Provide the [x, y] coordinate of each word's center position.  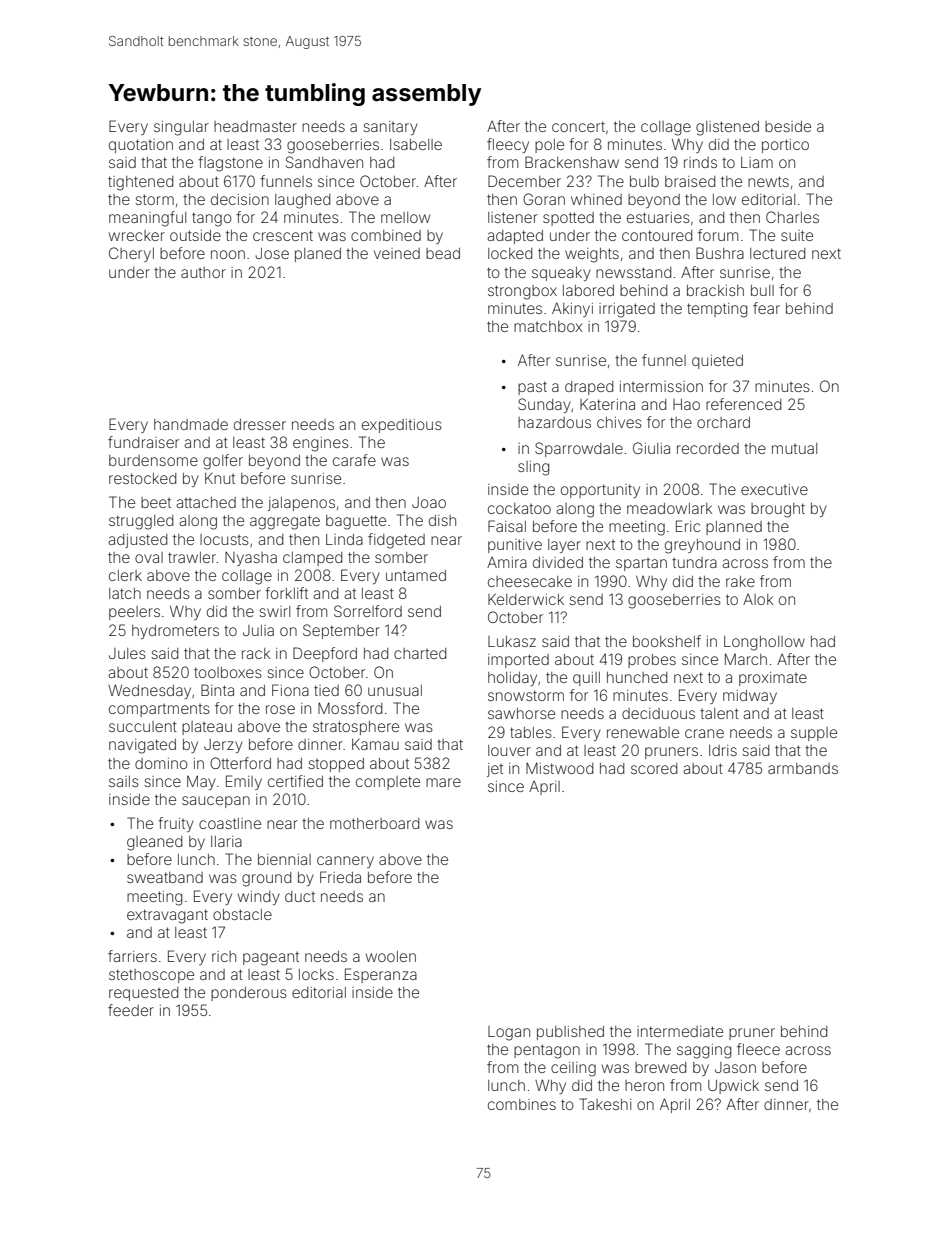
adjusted [137, 541]
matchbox [548, 326]
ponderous [249, 994]
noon [228, 254]
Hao [686, 404]
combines [522, 1104]
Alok [758, 599]
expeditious [402, 426]
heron [644, 1085]
